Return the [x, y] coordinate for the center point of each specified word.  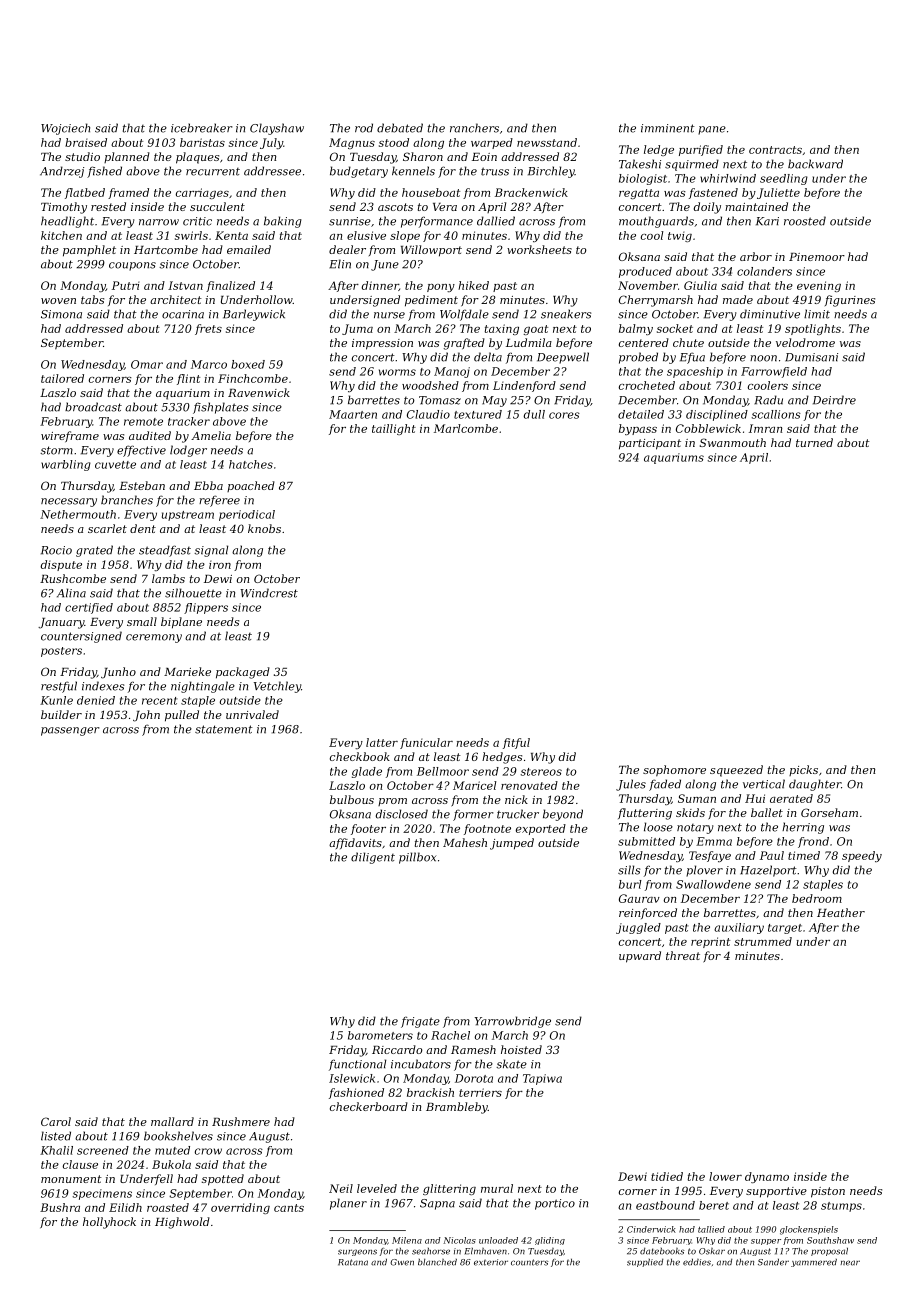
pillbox [417, 858]
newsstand [547, 142]
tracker [189, 421]
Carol [56, 1121]
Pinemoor [817, 257]
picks [803, 770]
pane [712, 130]
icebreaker [201, 128]
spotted [223, 1180]
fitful [516, 743]
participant [650, 444]
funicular [426, 743]
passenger [70, 731]
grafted [464, 344]
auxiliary [739, 928]
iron [220, 565]
